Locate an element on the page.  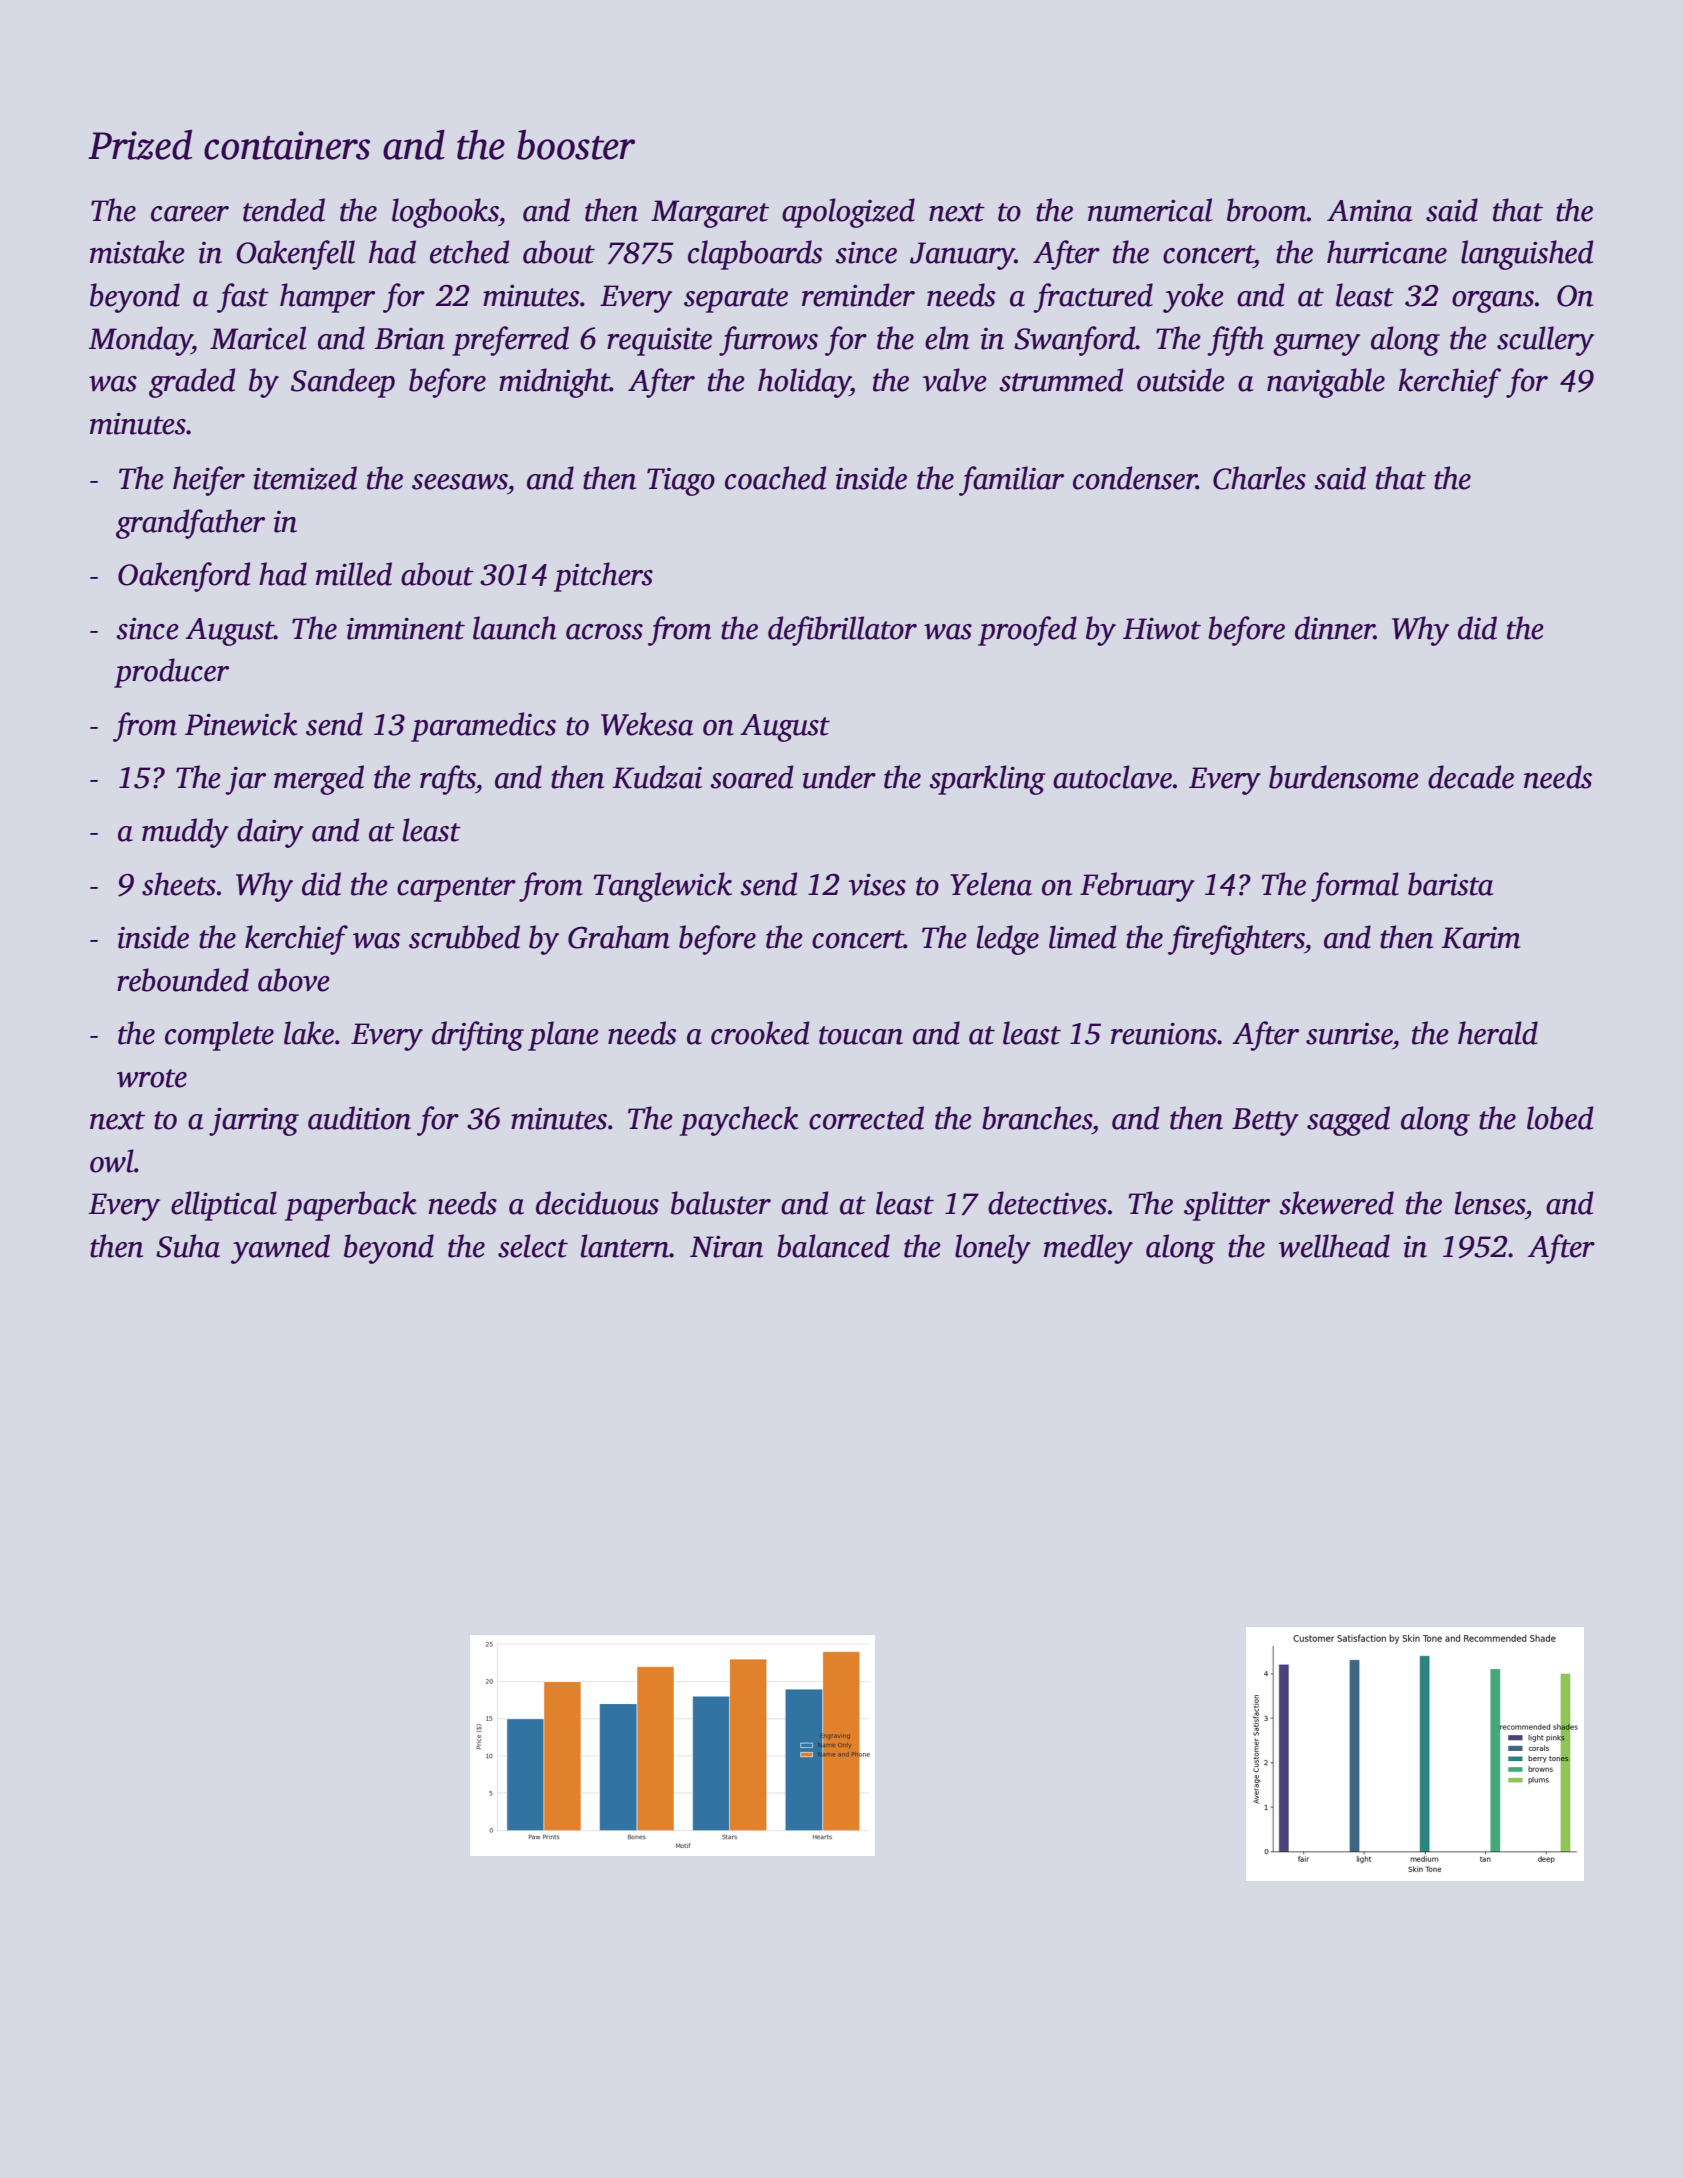
balanced is located at coordinates (833, 1246).
